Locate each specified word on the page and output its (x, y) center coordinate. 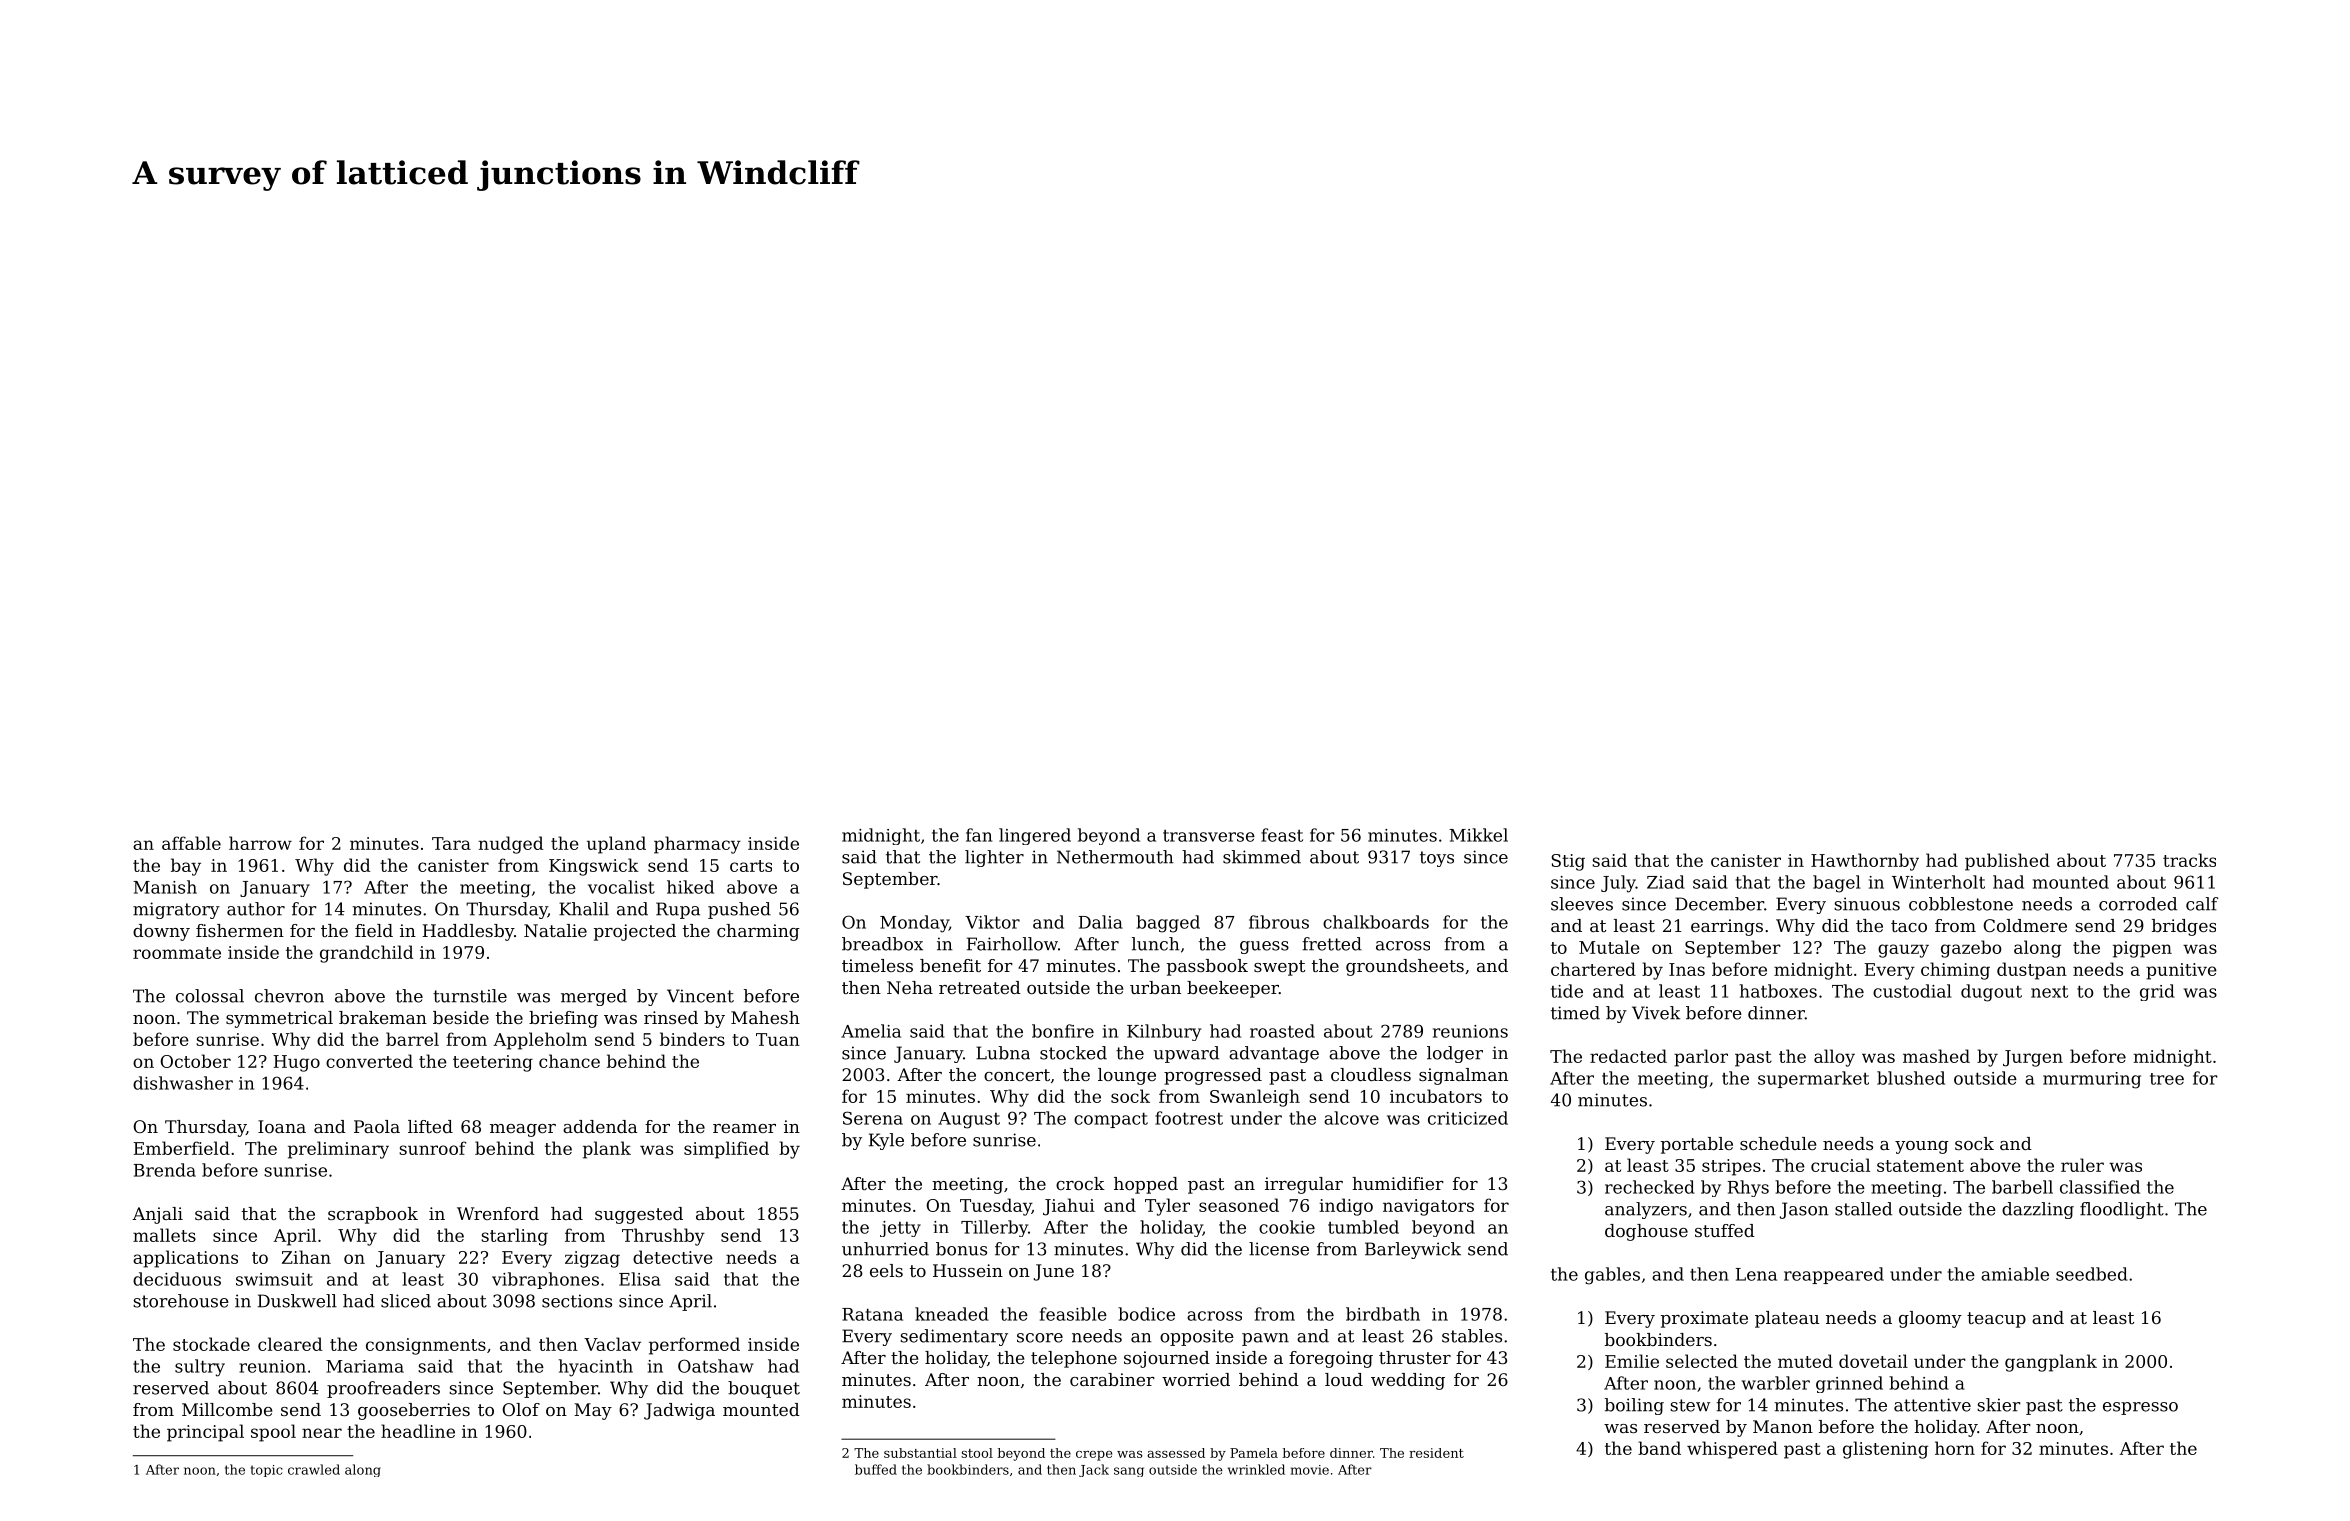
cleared (290, 1344)
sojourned (1167, 1359)
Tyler (1167, 1207)
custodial (1912, 991)
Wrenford (498, 1213)
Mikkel (1478, 835)
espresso (2140, 1408)
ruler (2082, 1165)
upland (616, 845)
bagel (1837, 884)
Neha (910, 987)
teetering (493, 1063)
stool (977, 1453)
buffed (876, 1469)
